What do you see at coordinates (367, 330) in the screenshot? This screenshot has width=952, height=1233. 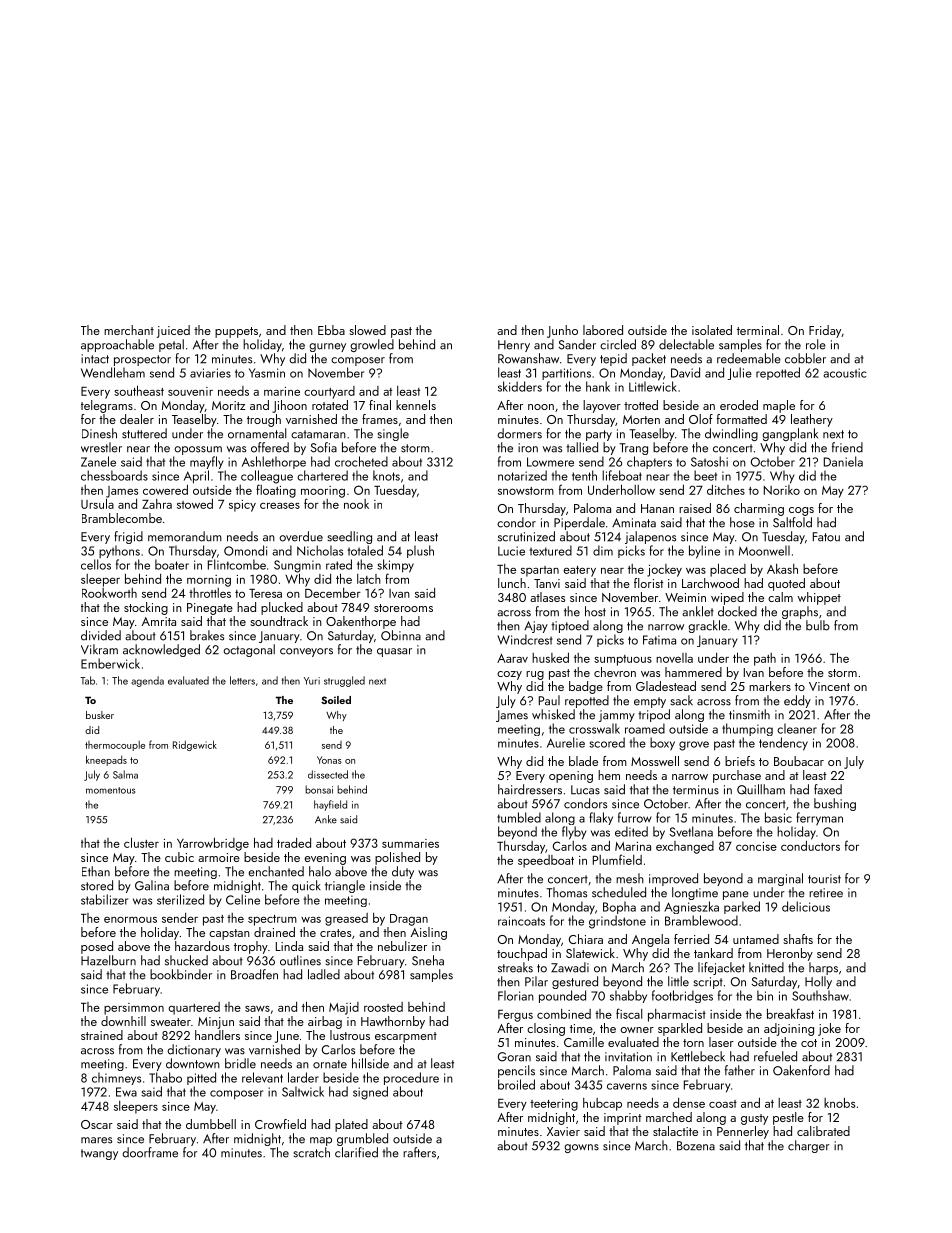 I see `slowed` at bounding box center [367, 330].
